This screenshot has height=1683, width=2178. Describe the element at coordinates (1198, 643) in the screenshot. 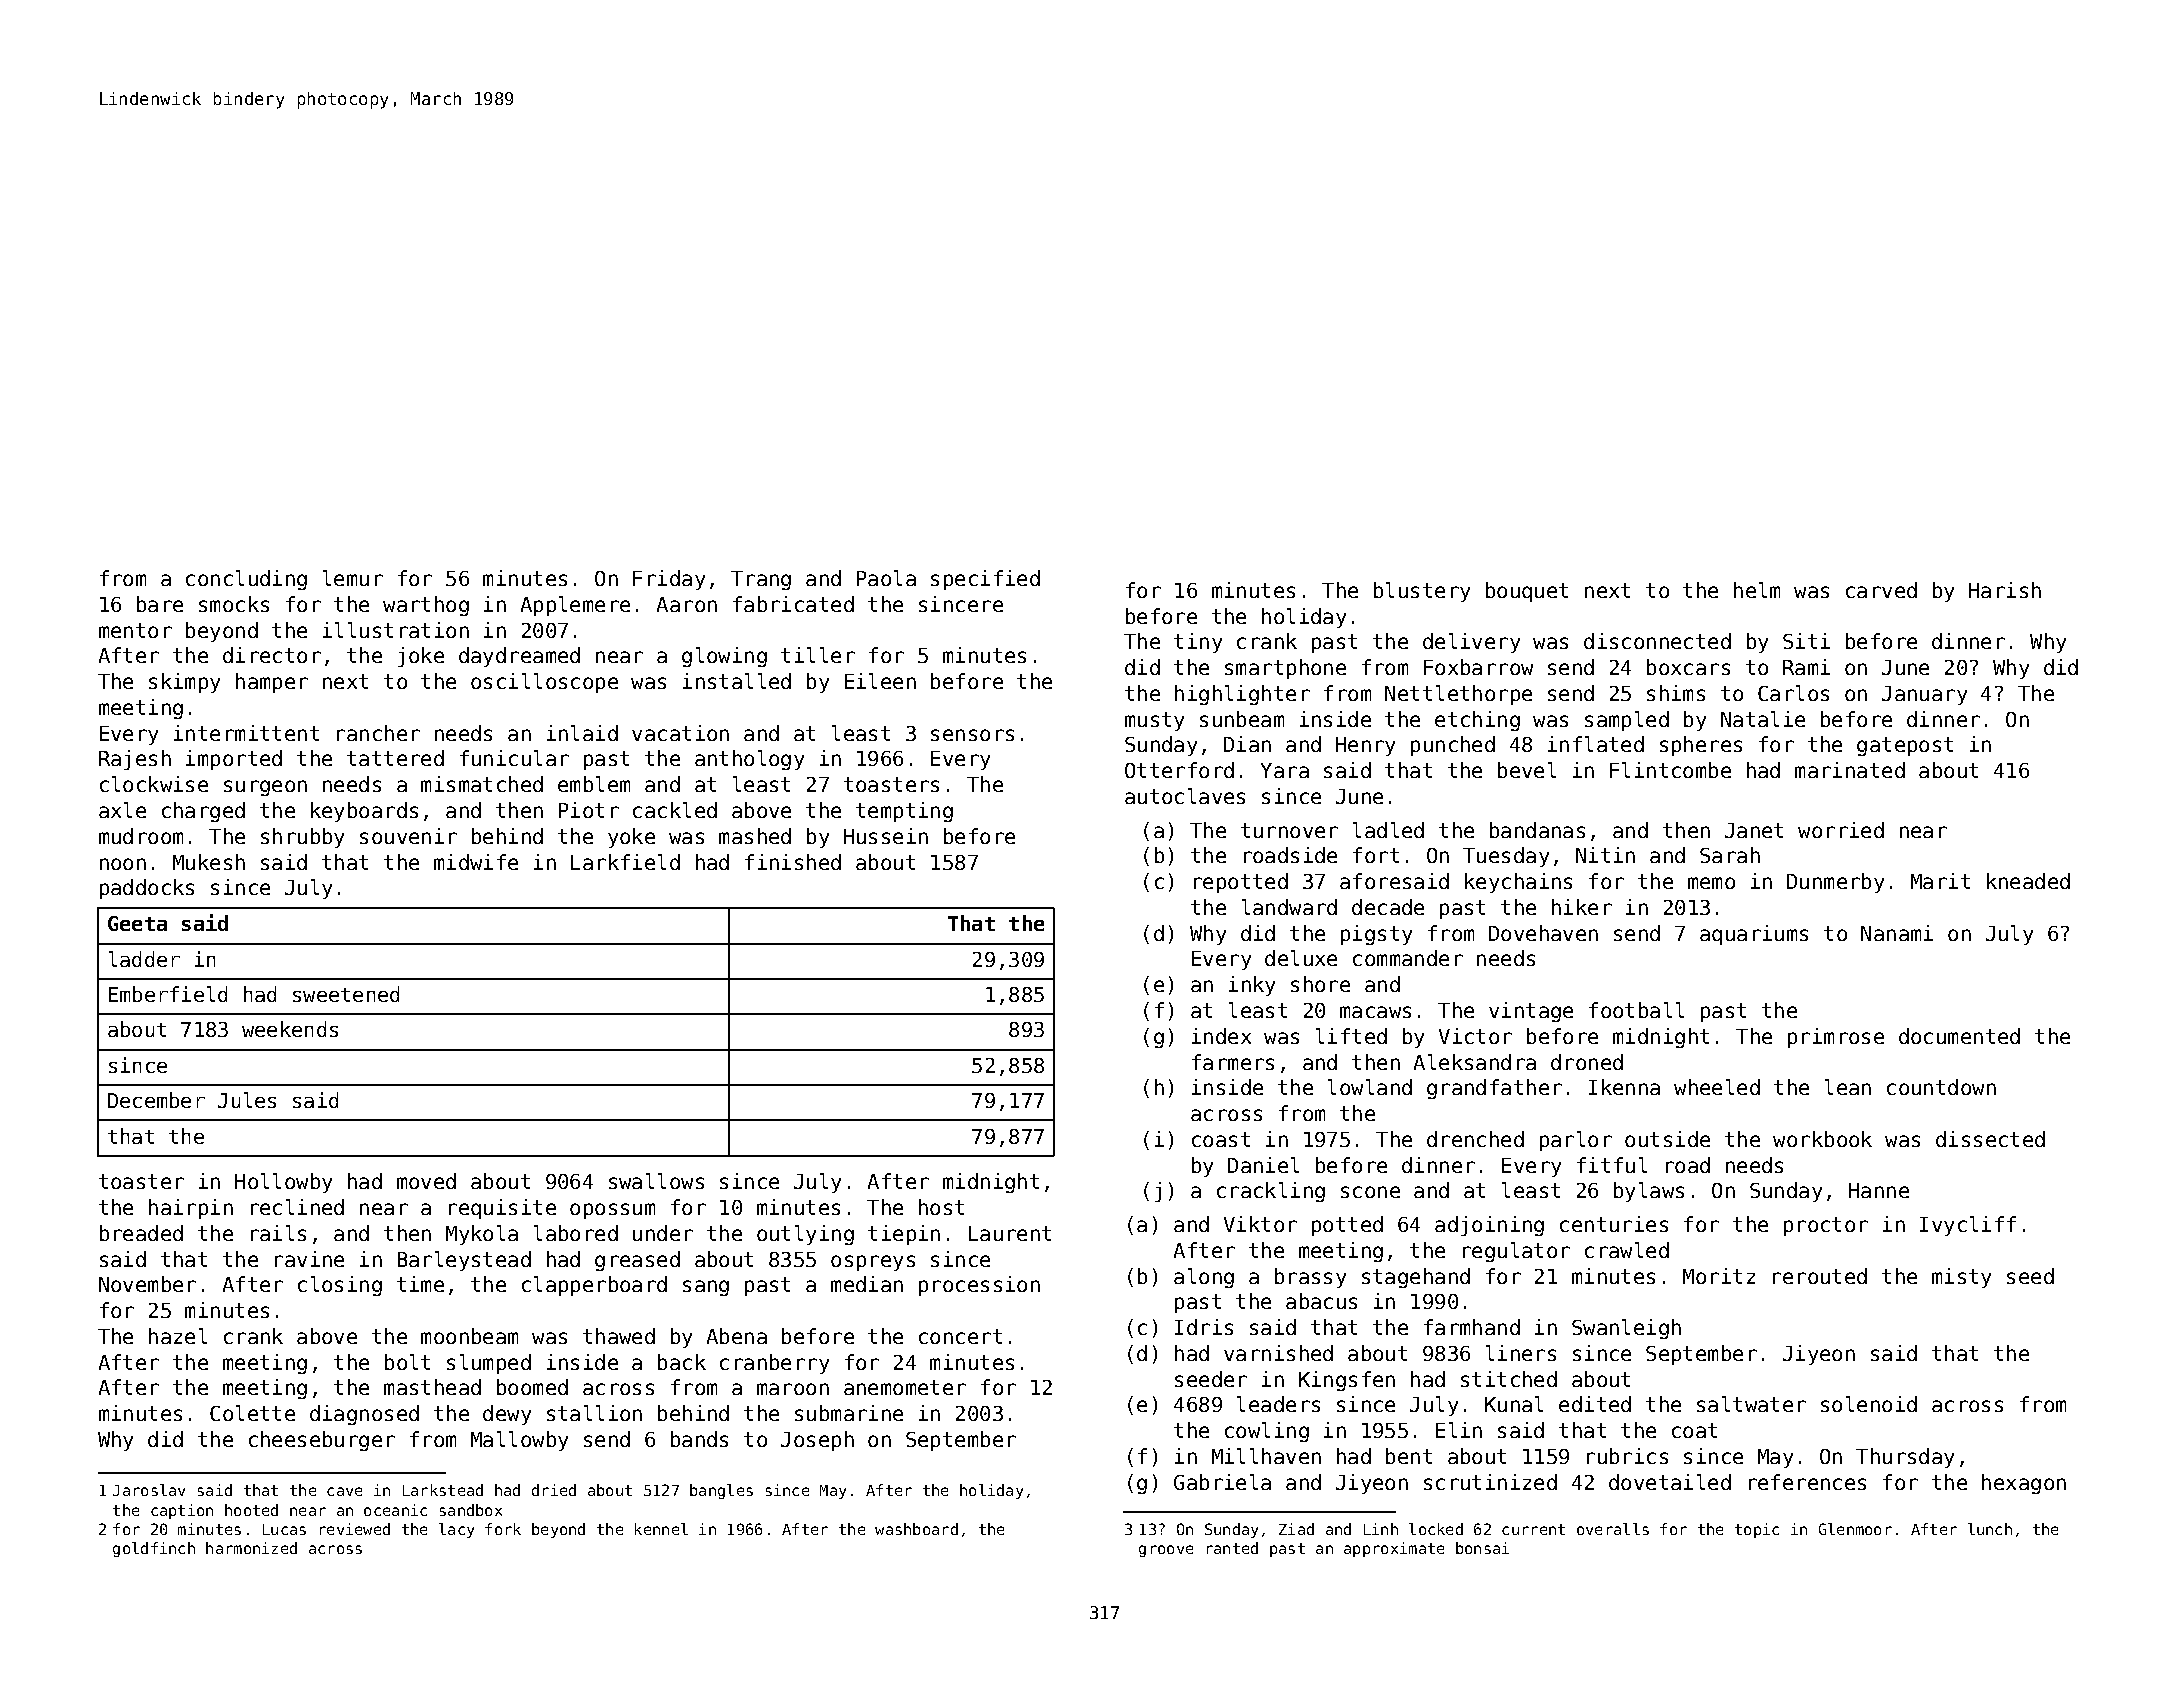

I see `tiny` at that location.
